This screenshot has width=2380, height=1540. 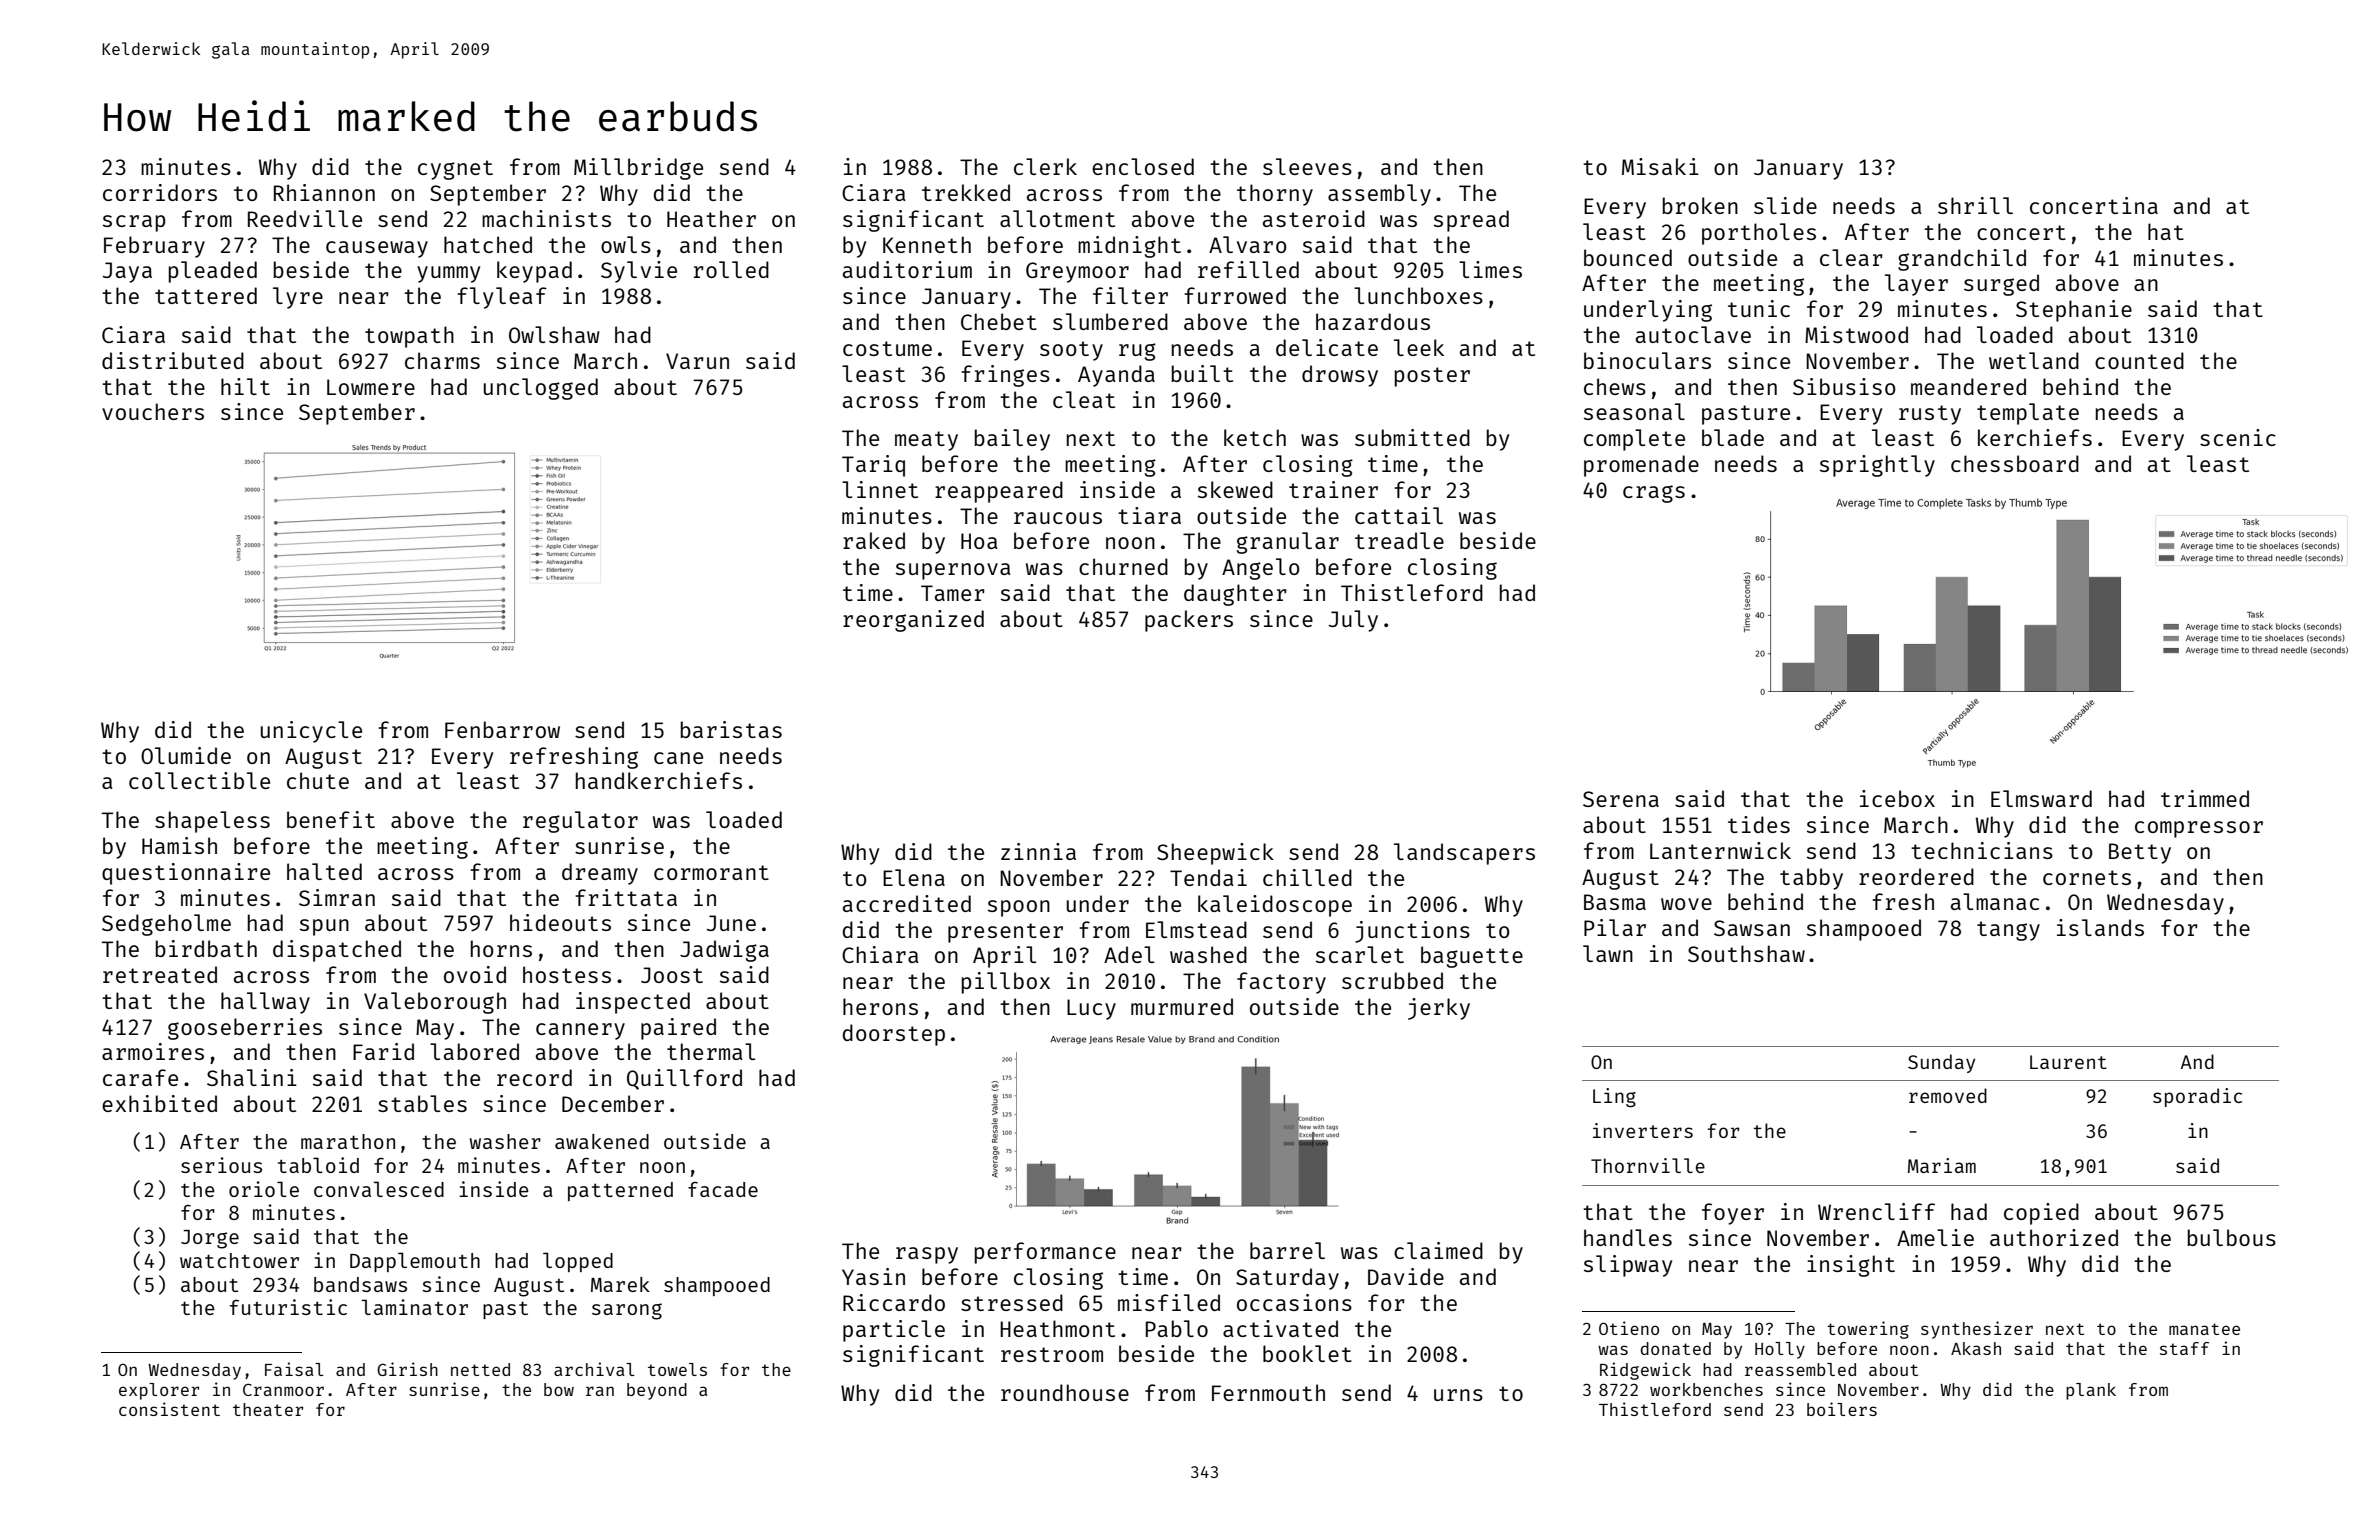 I want to click on Rhiannon, so click(x=324, y=192).
